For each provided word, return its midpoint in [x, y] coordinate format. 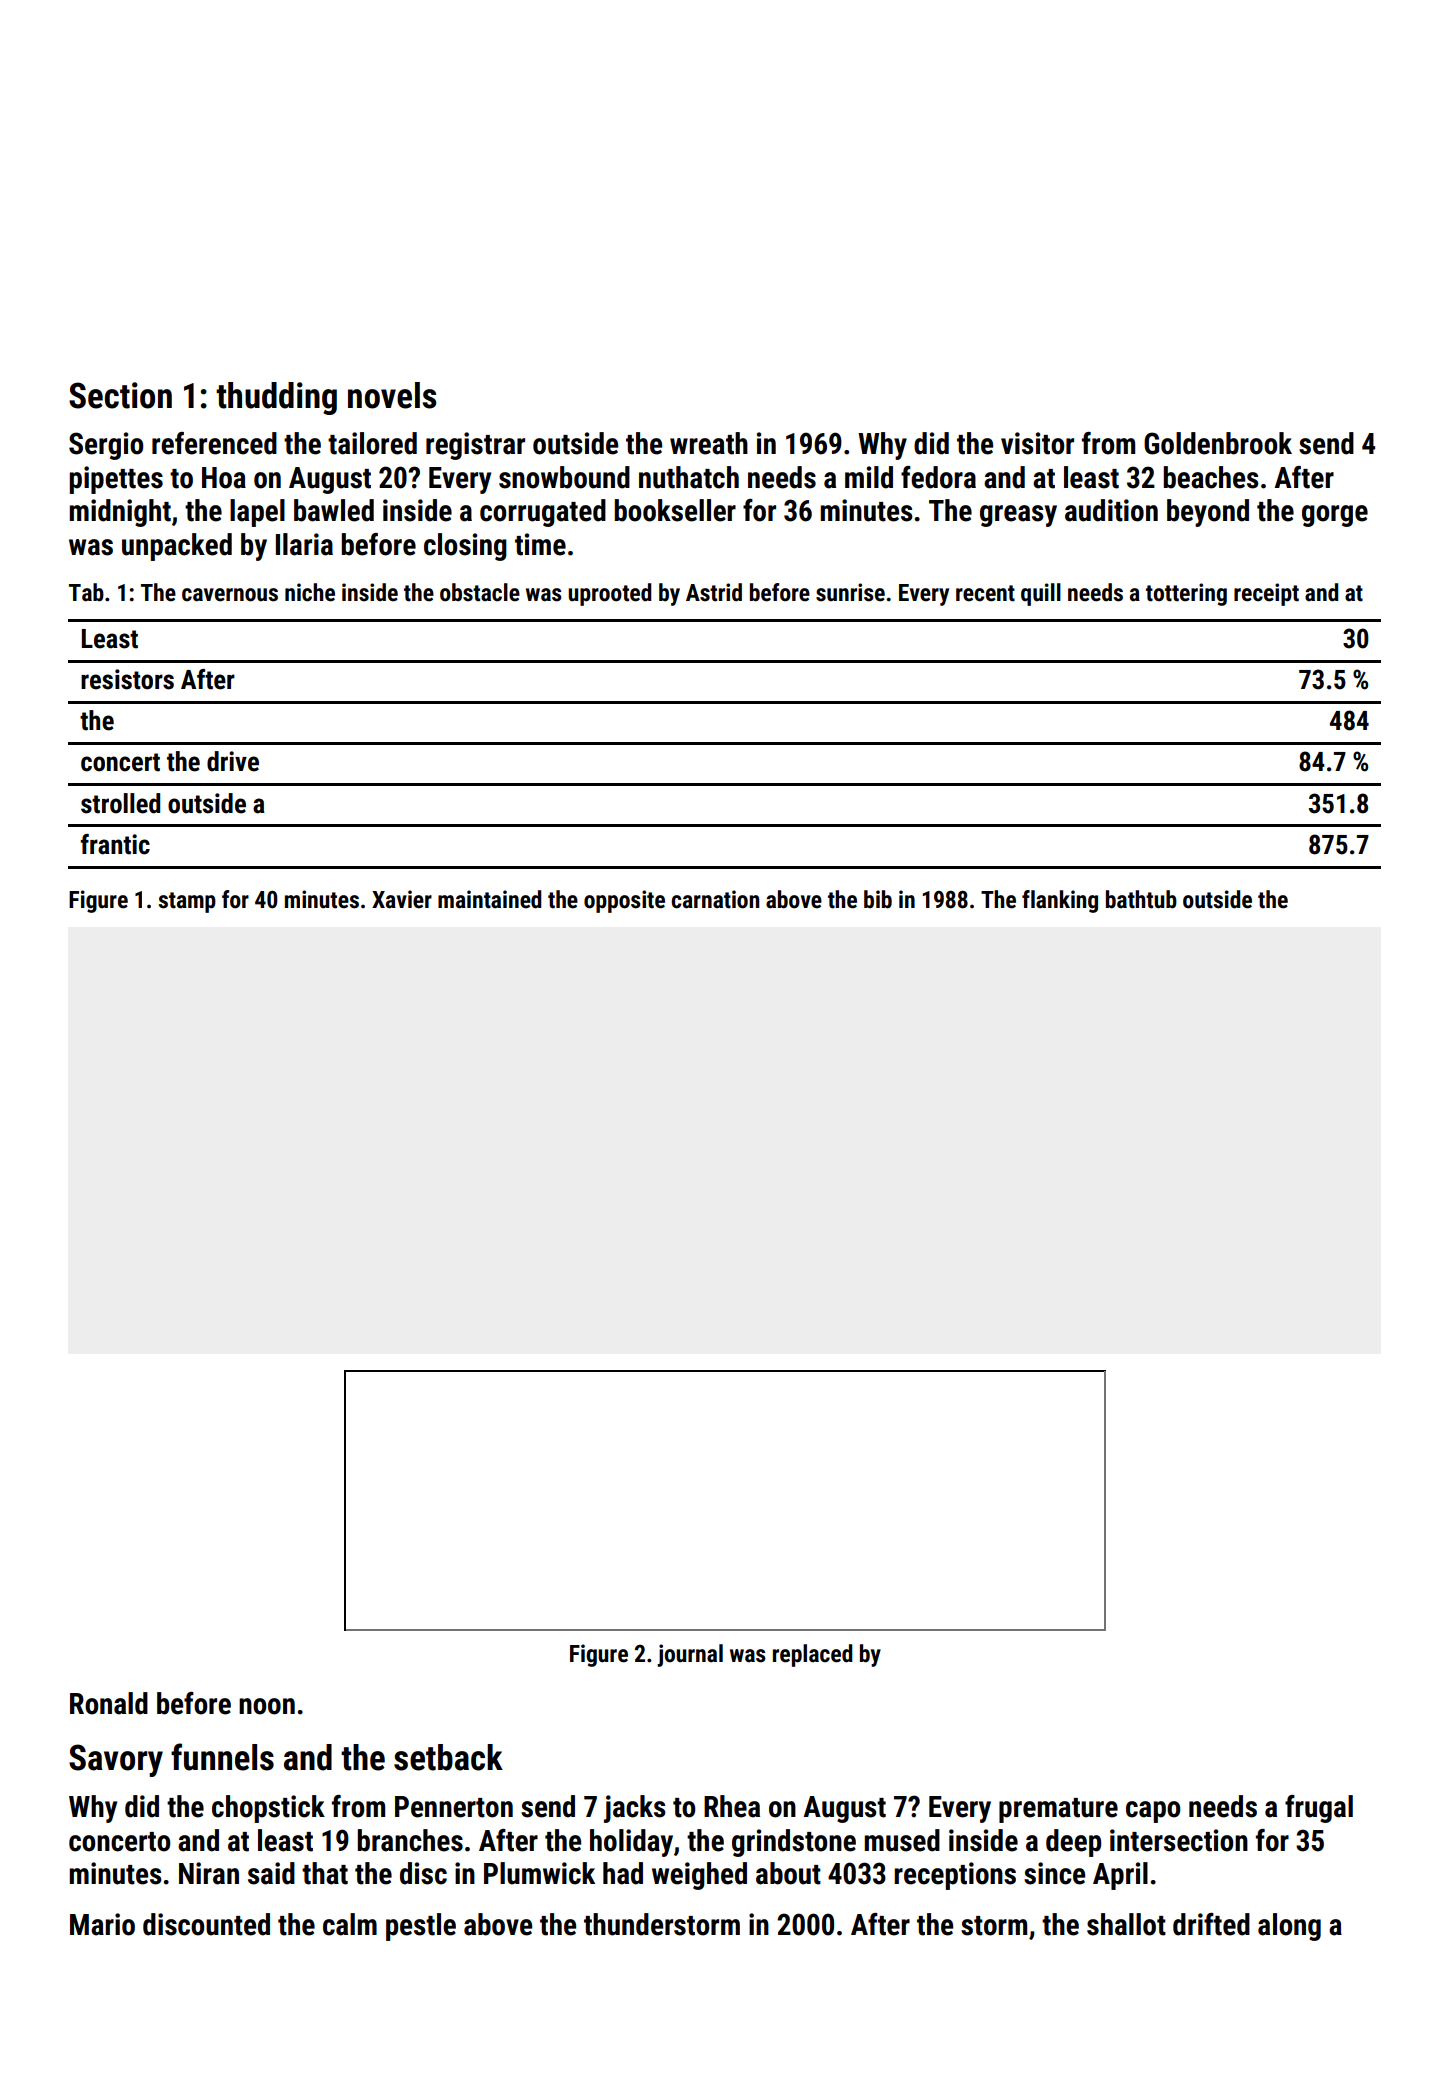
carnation [715, 899]
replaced [812, 1655]
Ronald [109, 1703]
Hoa [224, 478]
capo [1153, 1812]
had [623, 1873]
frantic [115, 844]
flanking [1060, 901]
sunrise [850, 592]
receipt [1266, 594]
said [271, 1873]
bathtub [1141, 899]
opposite [624, 901]
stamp [187, 902]
